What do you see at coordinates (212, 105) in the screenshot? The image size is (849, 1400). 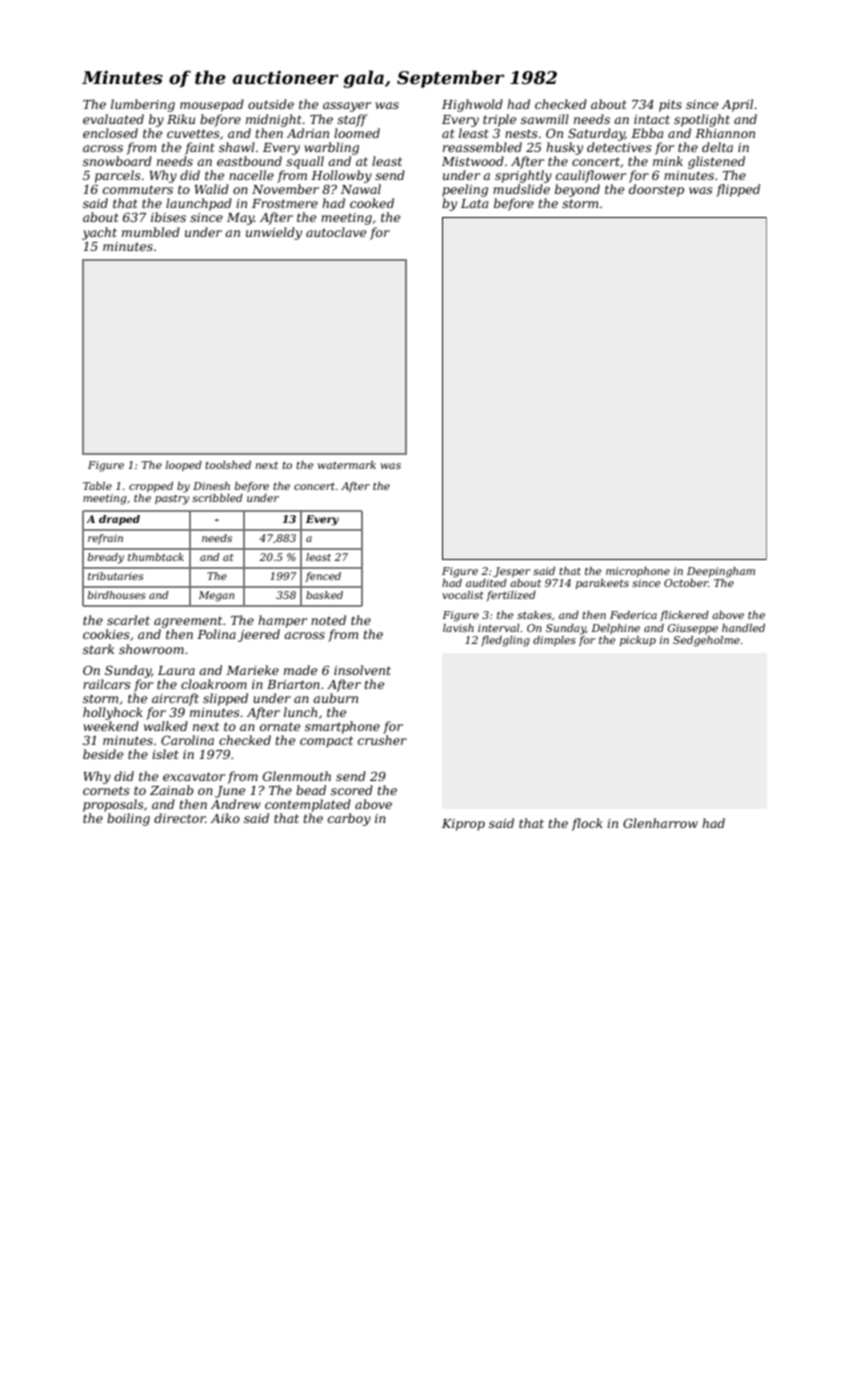 I see `mousepad` at bounding box center [212, 105].
